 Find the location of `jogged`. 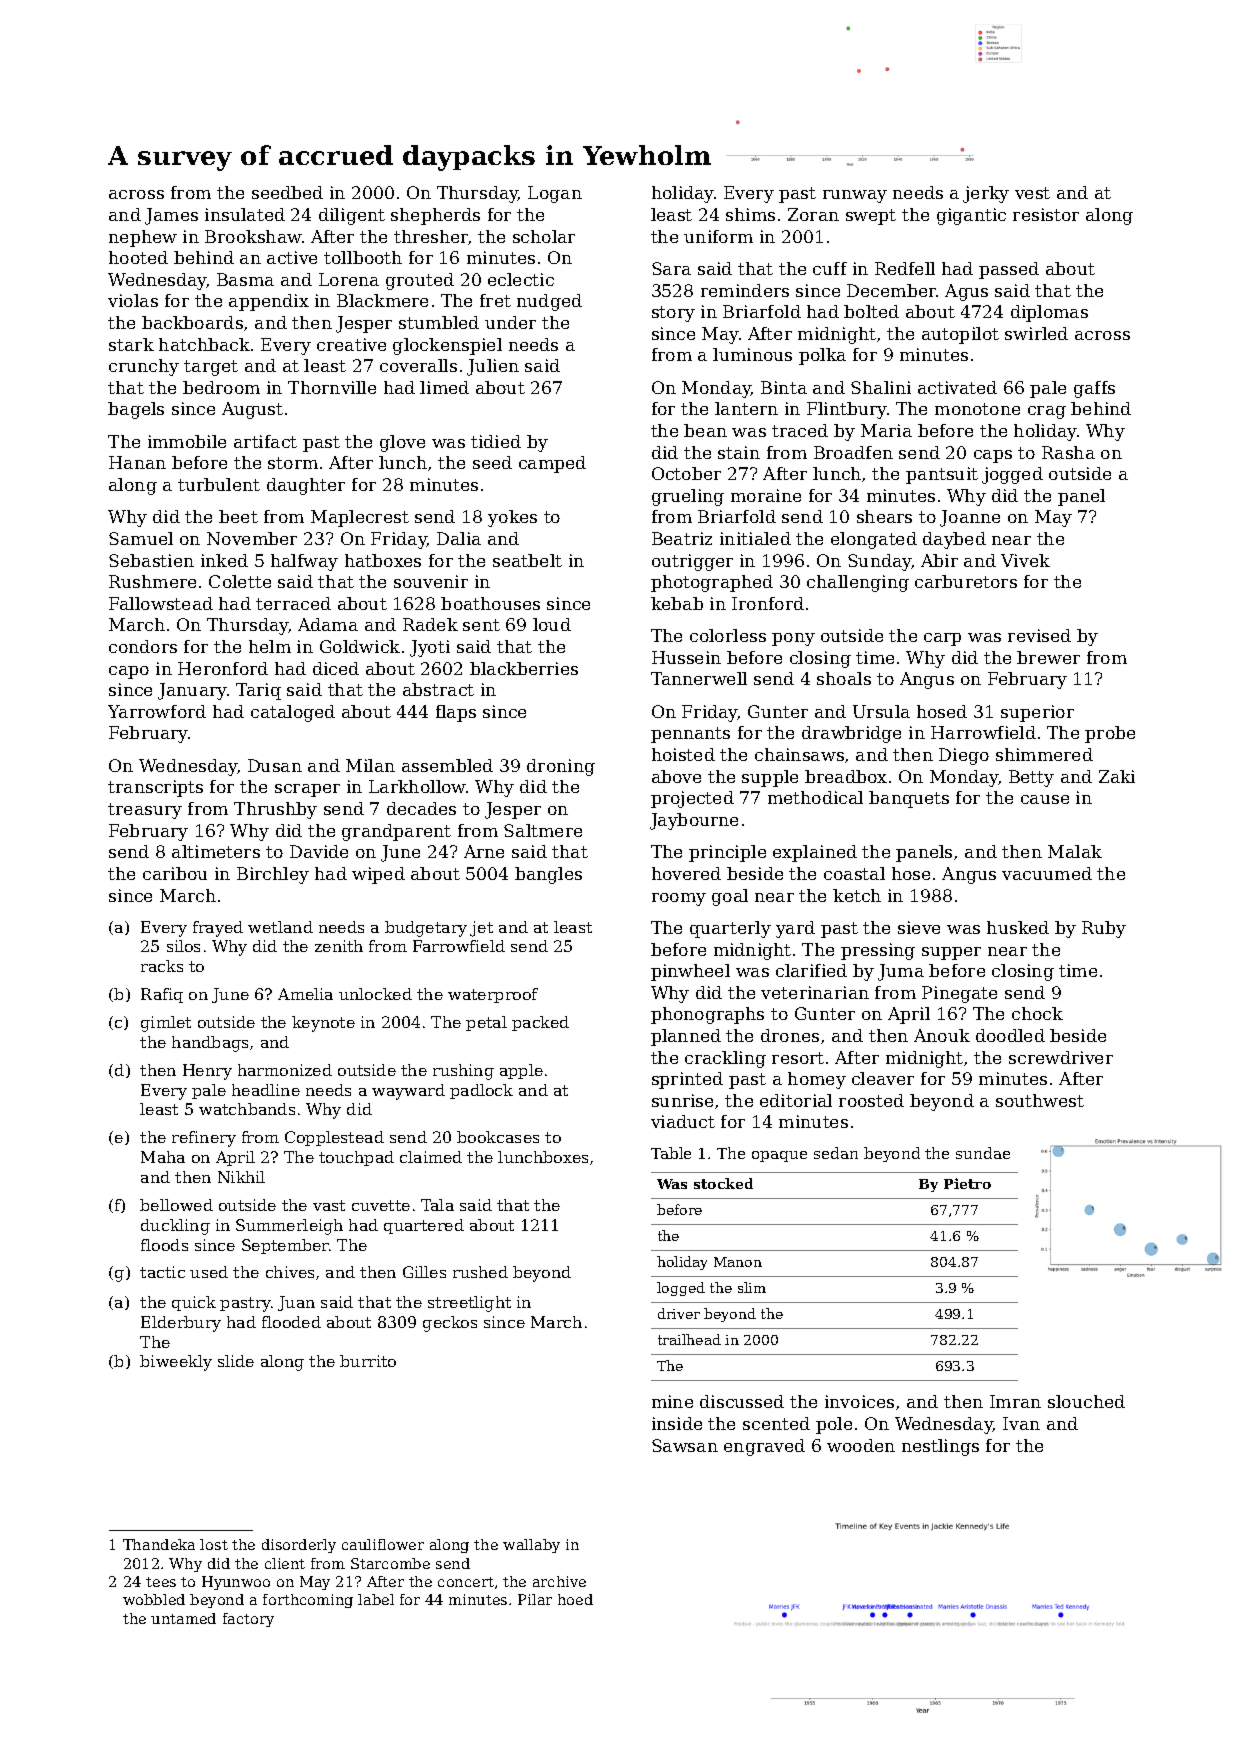

jogged is located at coordinates (1012, 475).
